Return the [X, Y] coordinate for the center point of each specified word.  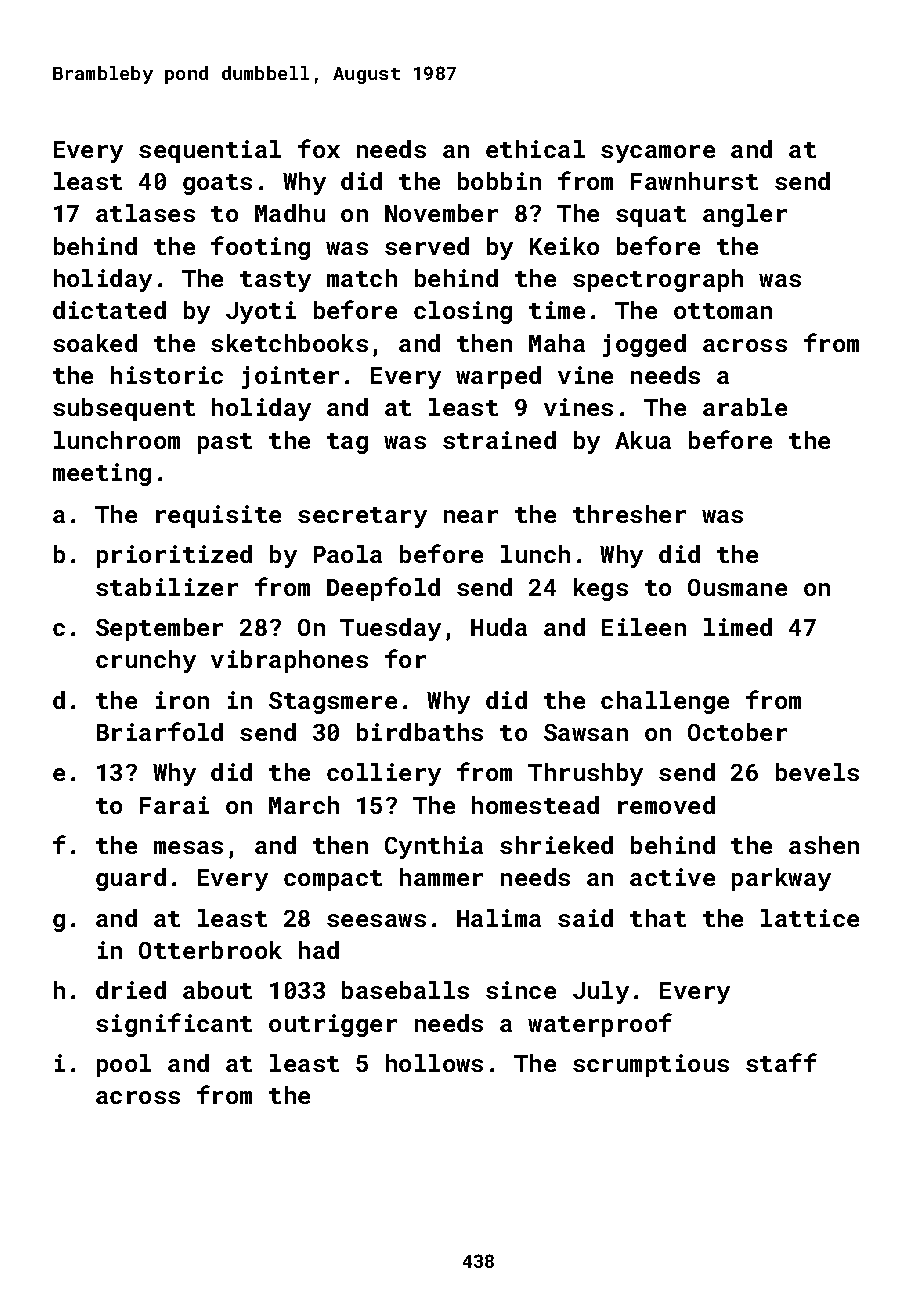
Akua [643, 440]
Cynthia [434, 847]
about [217, 990]
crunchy [146, 661]
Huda [499, 627]
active [672, 877]
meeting [102, 474]
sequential [210, 151]
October [737, 732]
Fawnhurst [694, 181]
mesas [188, 847]
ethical [535, 149]
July [601, 992]
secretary [362, 517]
